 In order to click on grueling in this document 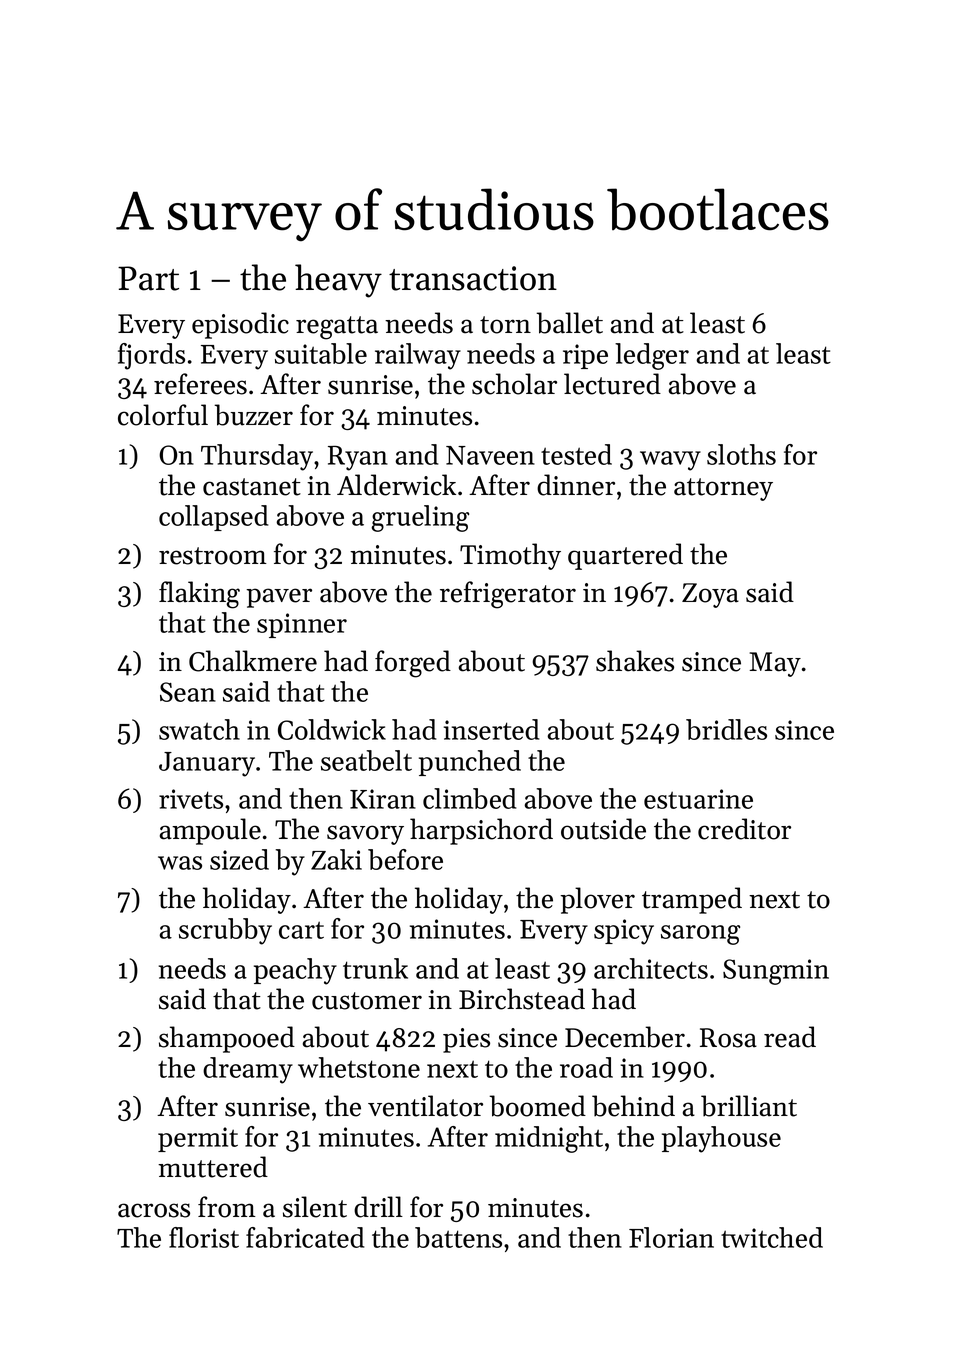, I will do `click(420, 518)`.
